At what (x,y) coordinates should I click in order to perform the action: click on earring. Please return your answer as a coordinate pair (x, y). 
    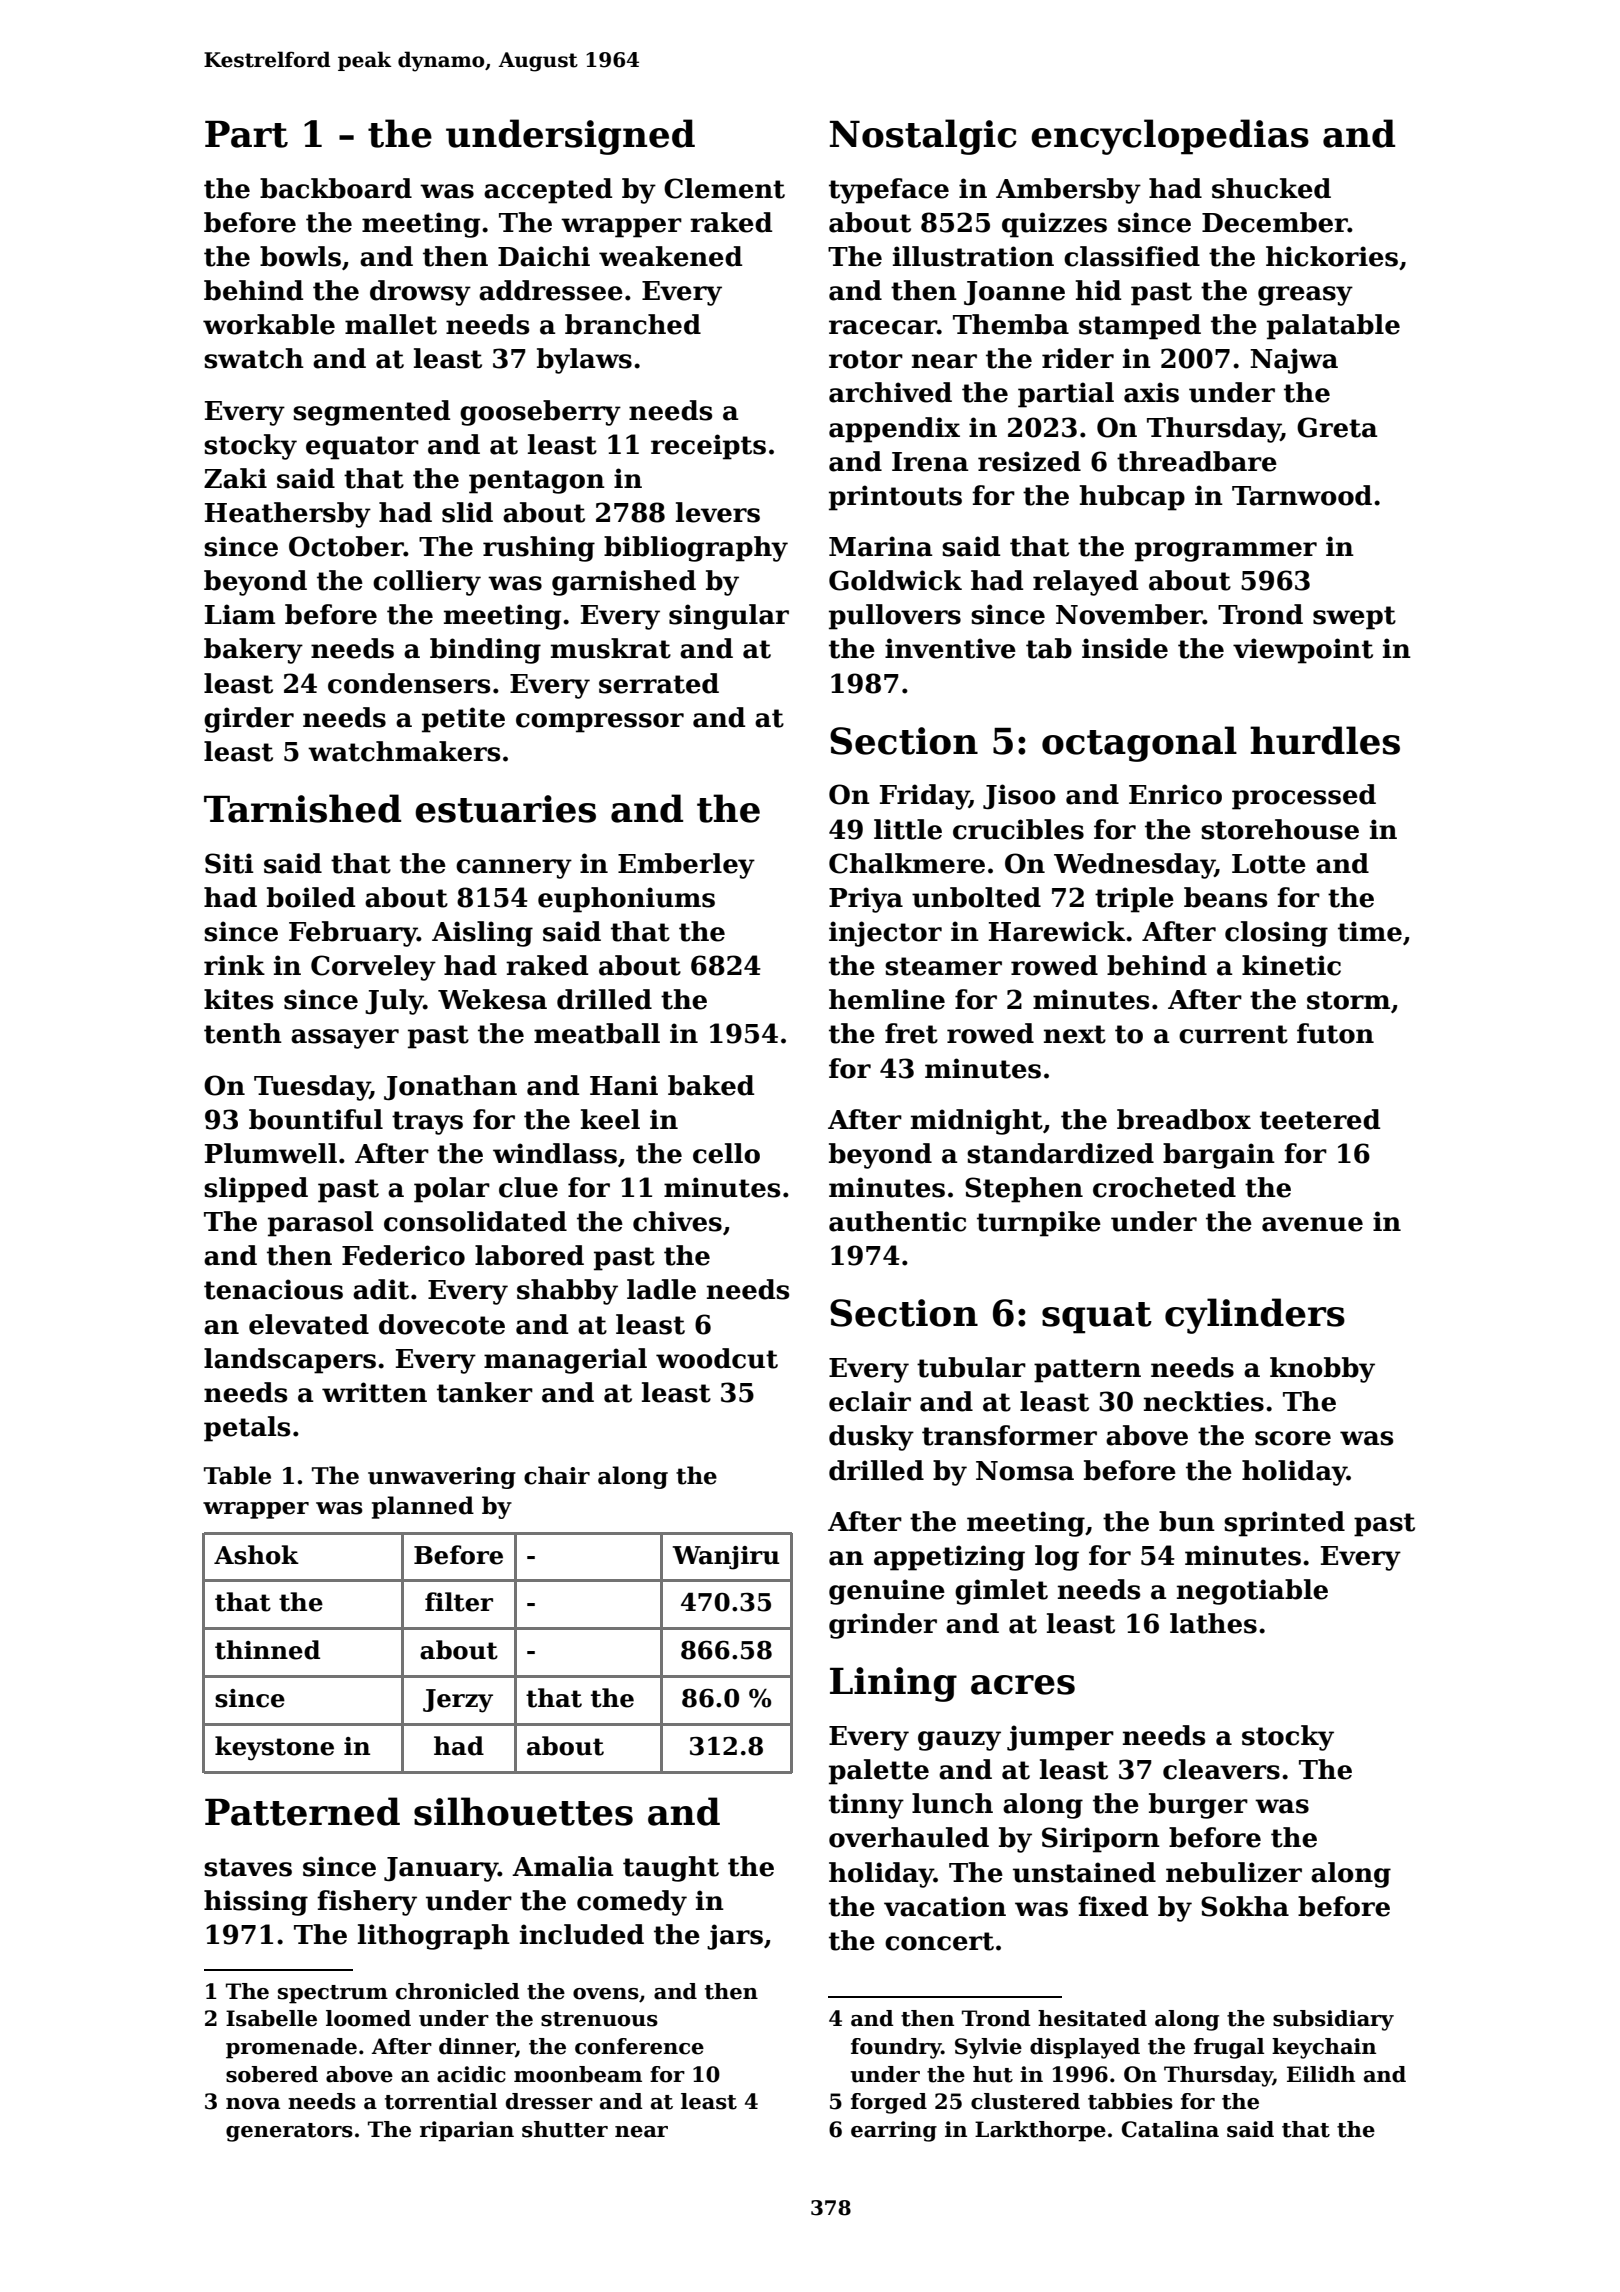
    Looking at the image, I should click on (894, 2131).
